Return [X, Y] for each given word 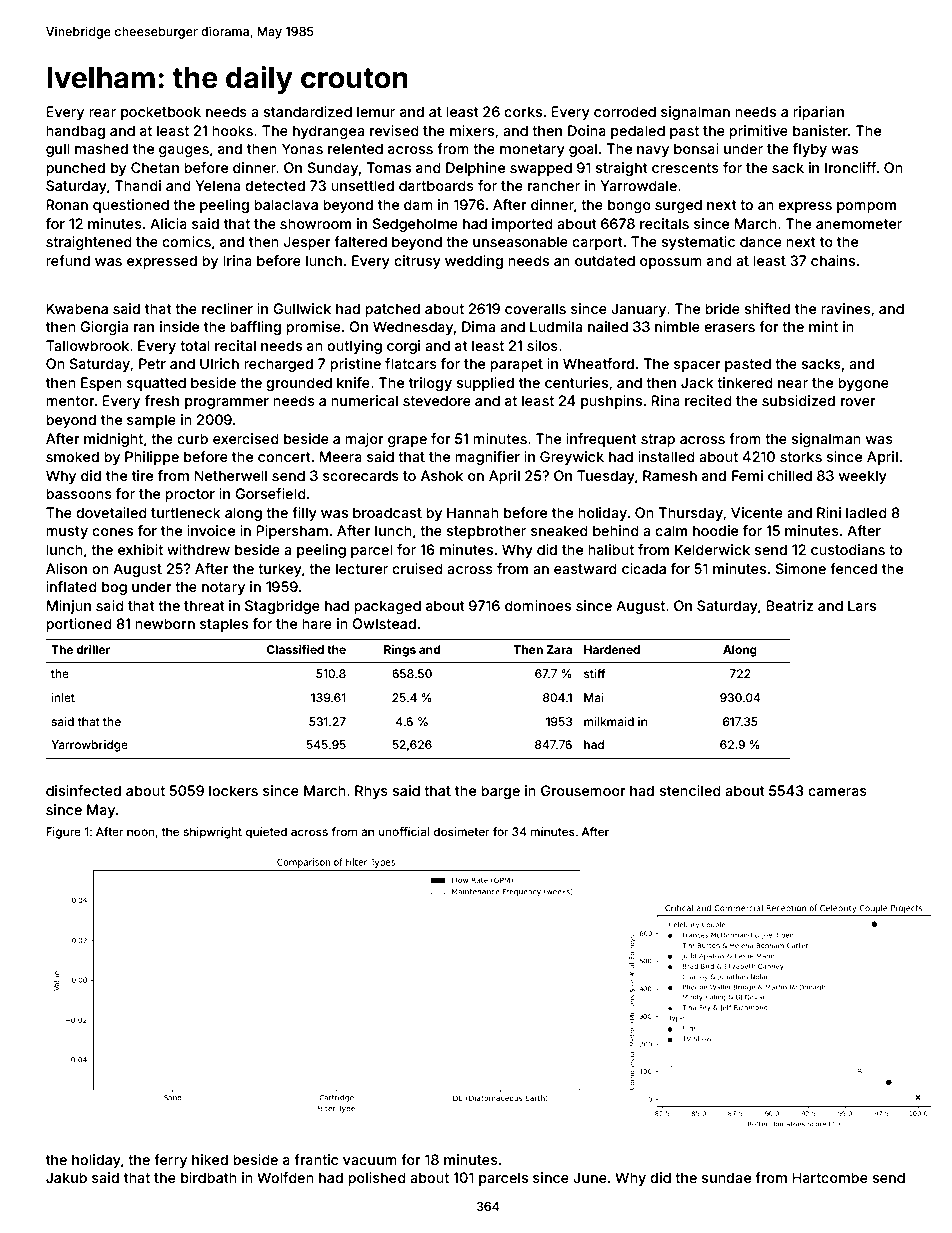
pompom [866, 207]
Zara [559, 649]
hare [317, 623]
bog [114, 588]
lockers [233, 790]
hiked [210, 1159]
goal [583, 150]
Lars [862, 605]
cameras [837, 792]
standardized [308, 111]
